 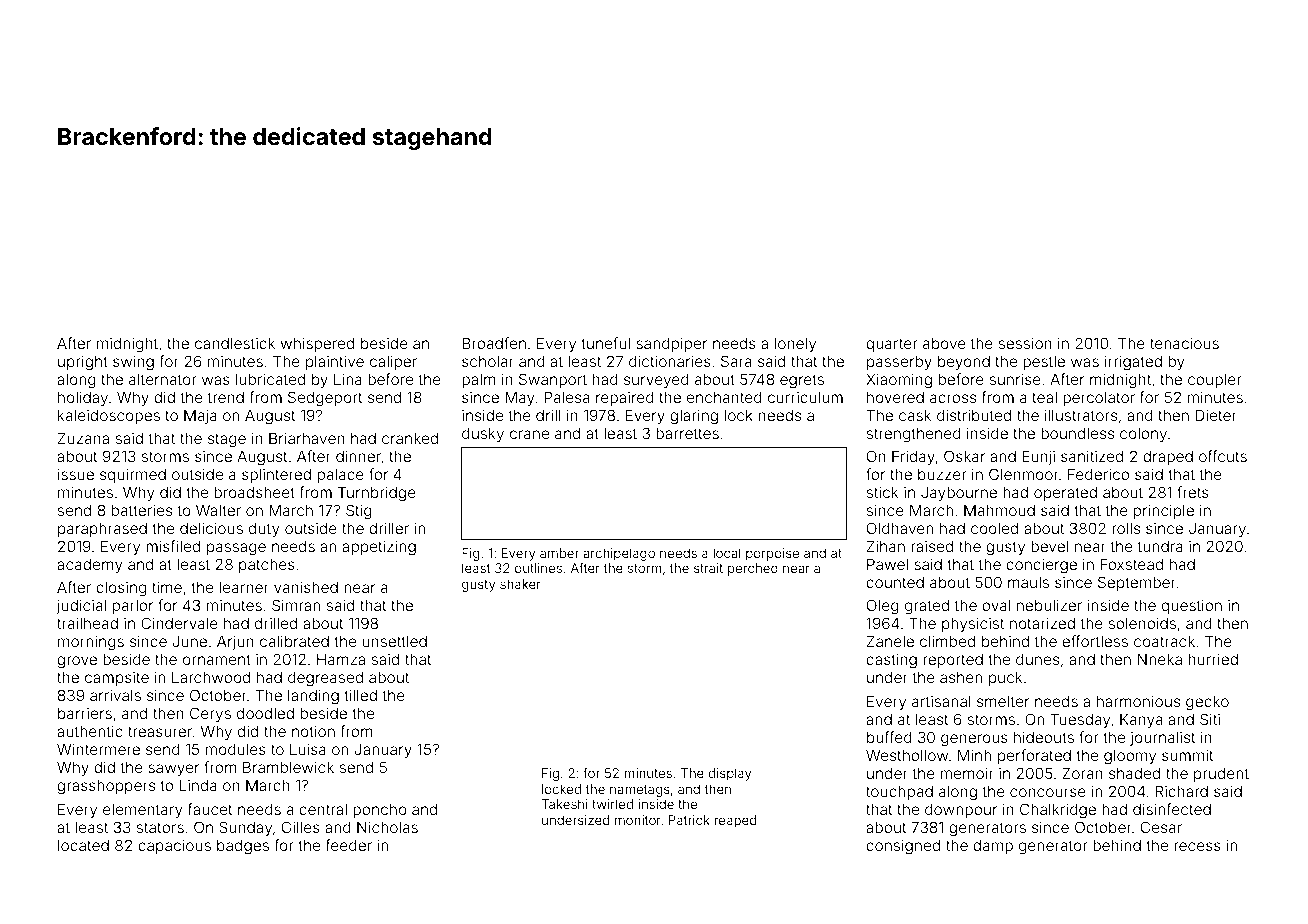 What do you see at coordinates (1187, 755) in the screenshot?
I see `summit` at bounding box center [1187, 755].
